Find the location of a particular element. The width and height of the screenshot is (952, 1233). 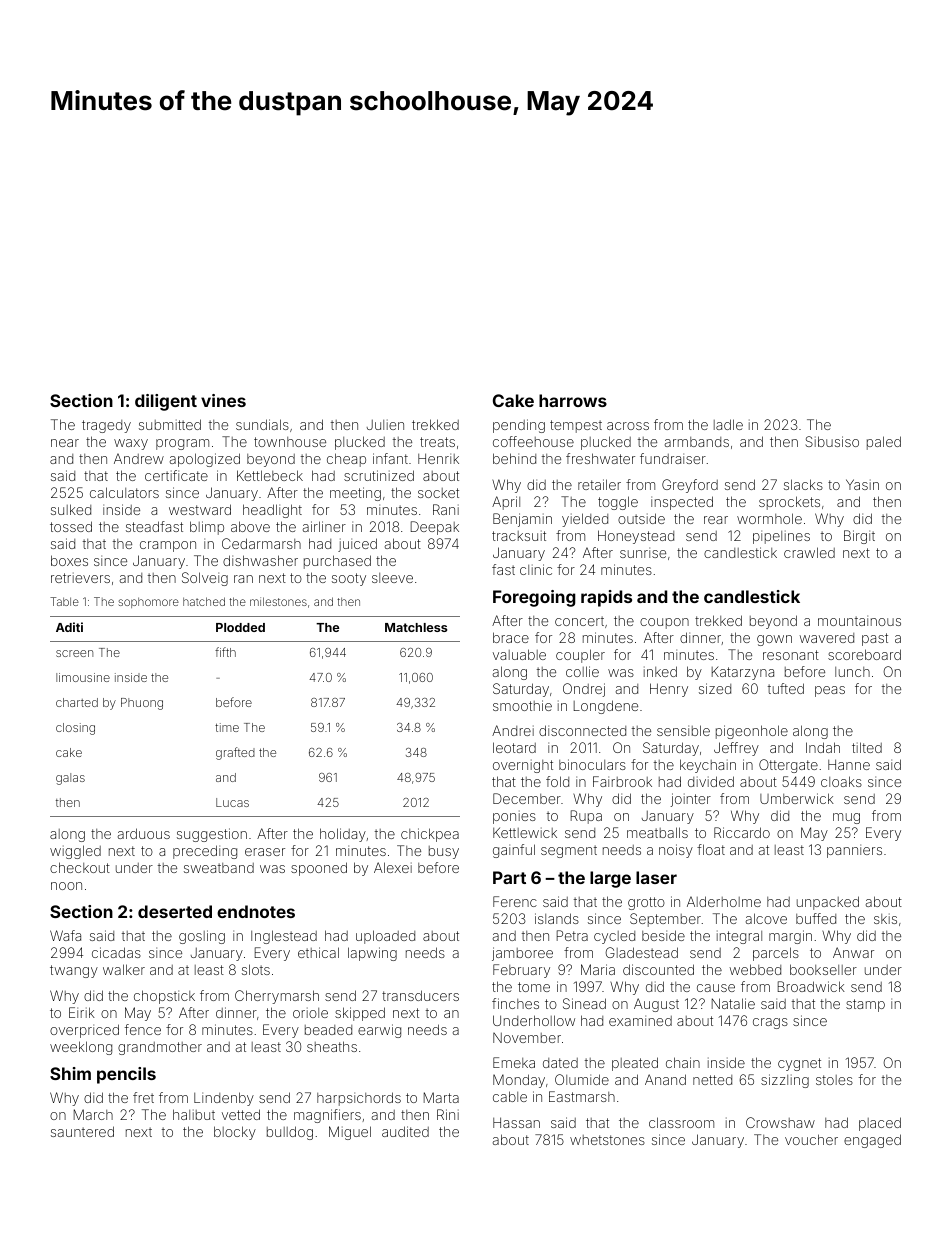

sundials is located at coordinates (262, 424).
